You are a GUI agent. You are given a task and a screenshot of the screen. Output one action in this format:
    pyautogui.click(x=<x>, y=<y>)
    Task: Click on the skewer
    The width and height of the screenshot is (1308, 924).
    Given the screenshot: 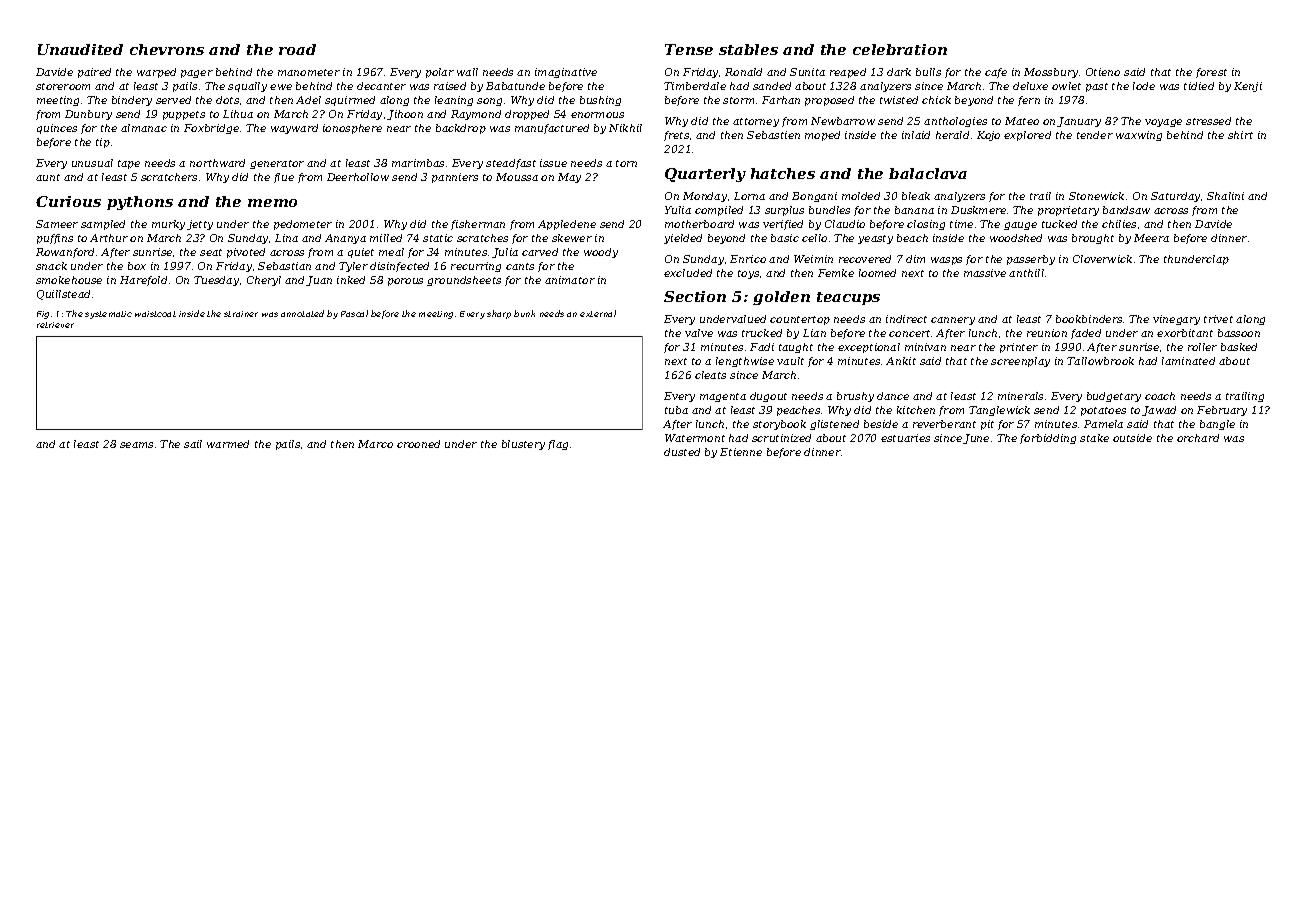 What is the action you would take?
    pyautogui.click(x=572, y=238)
